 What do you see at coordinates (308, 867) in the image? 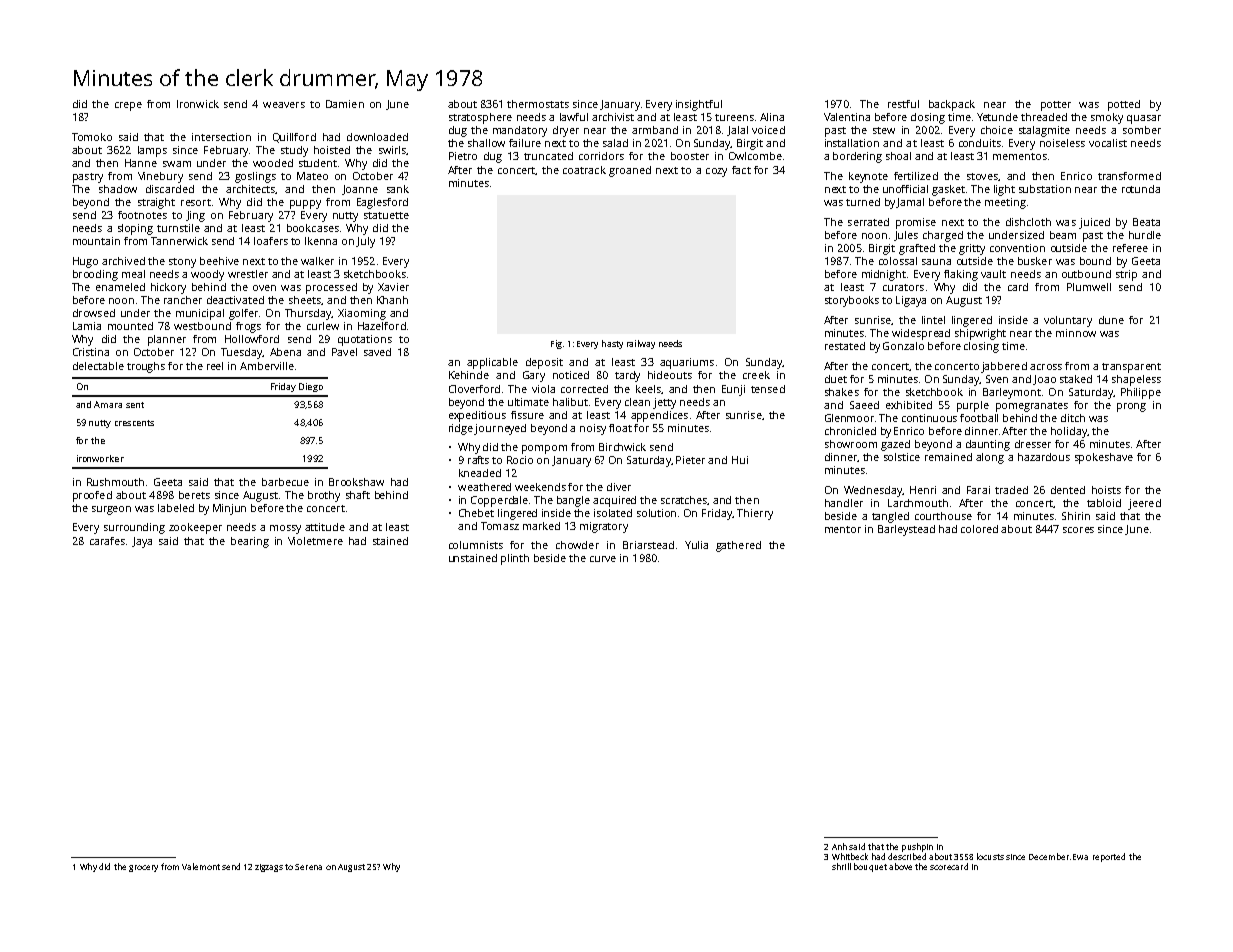
I see `Serena` at bounding box center [308, 867].
